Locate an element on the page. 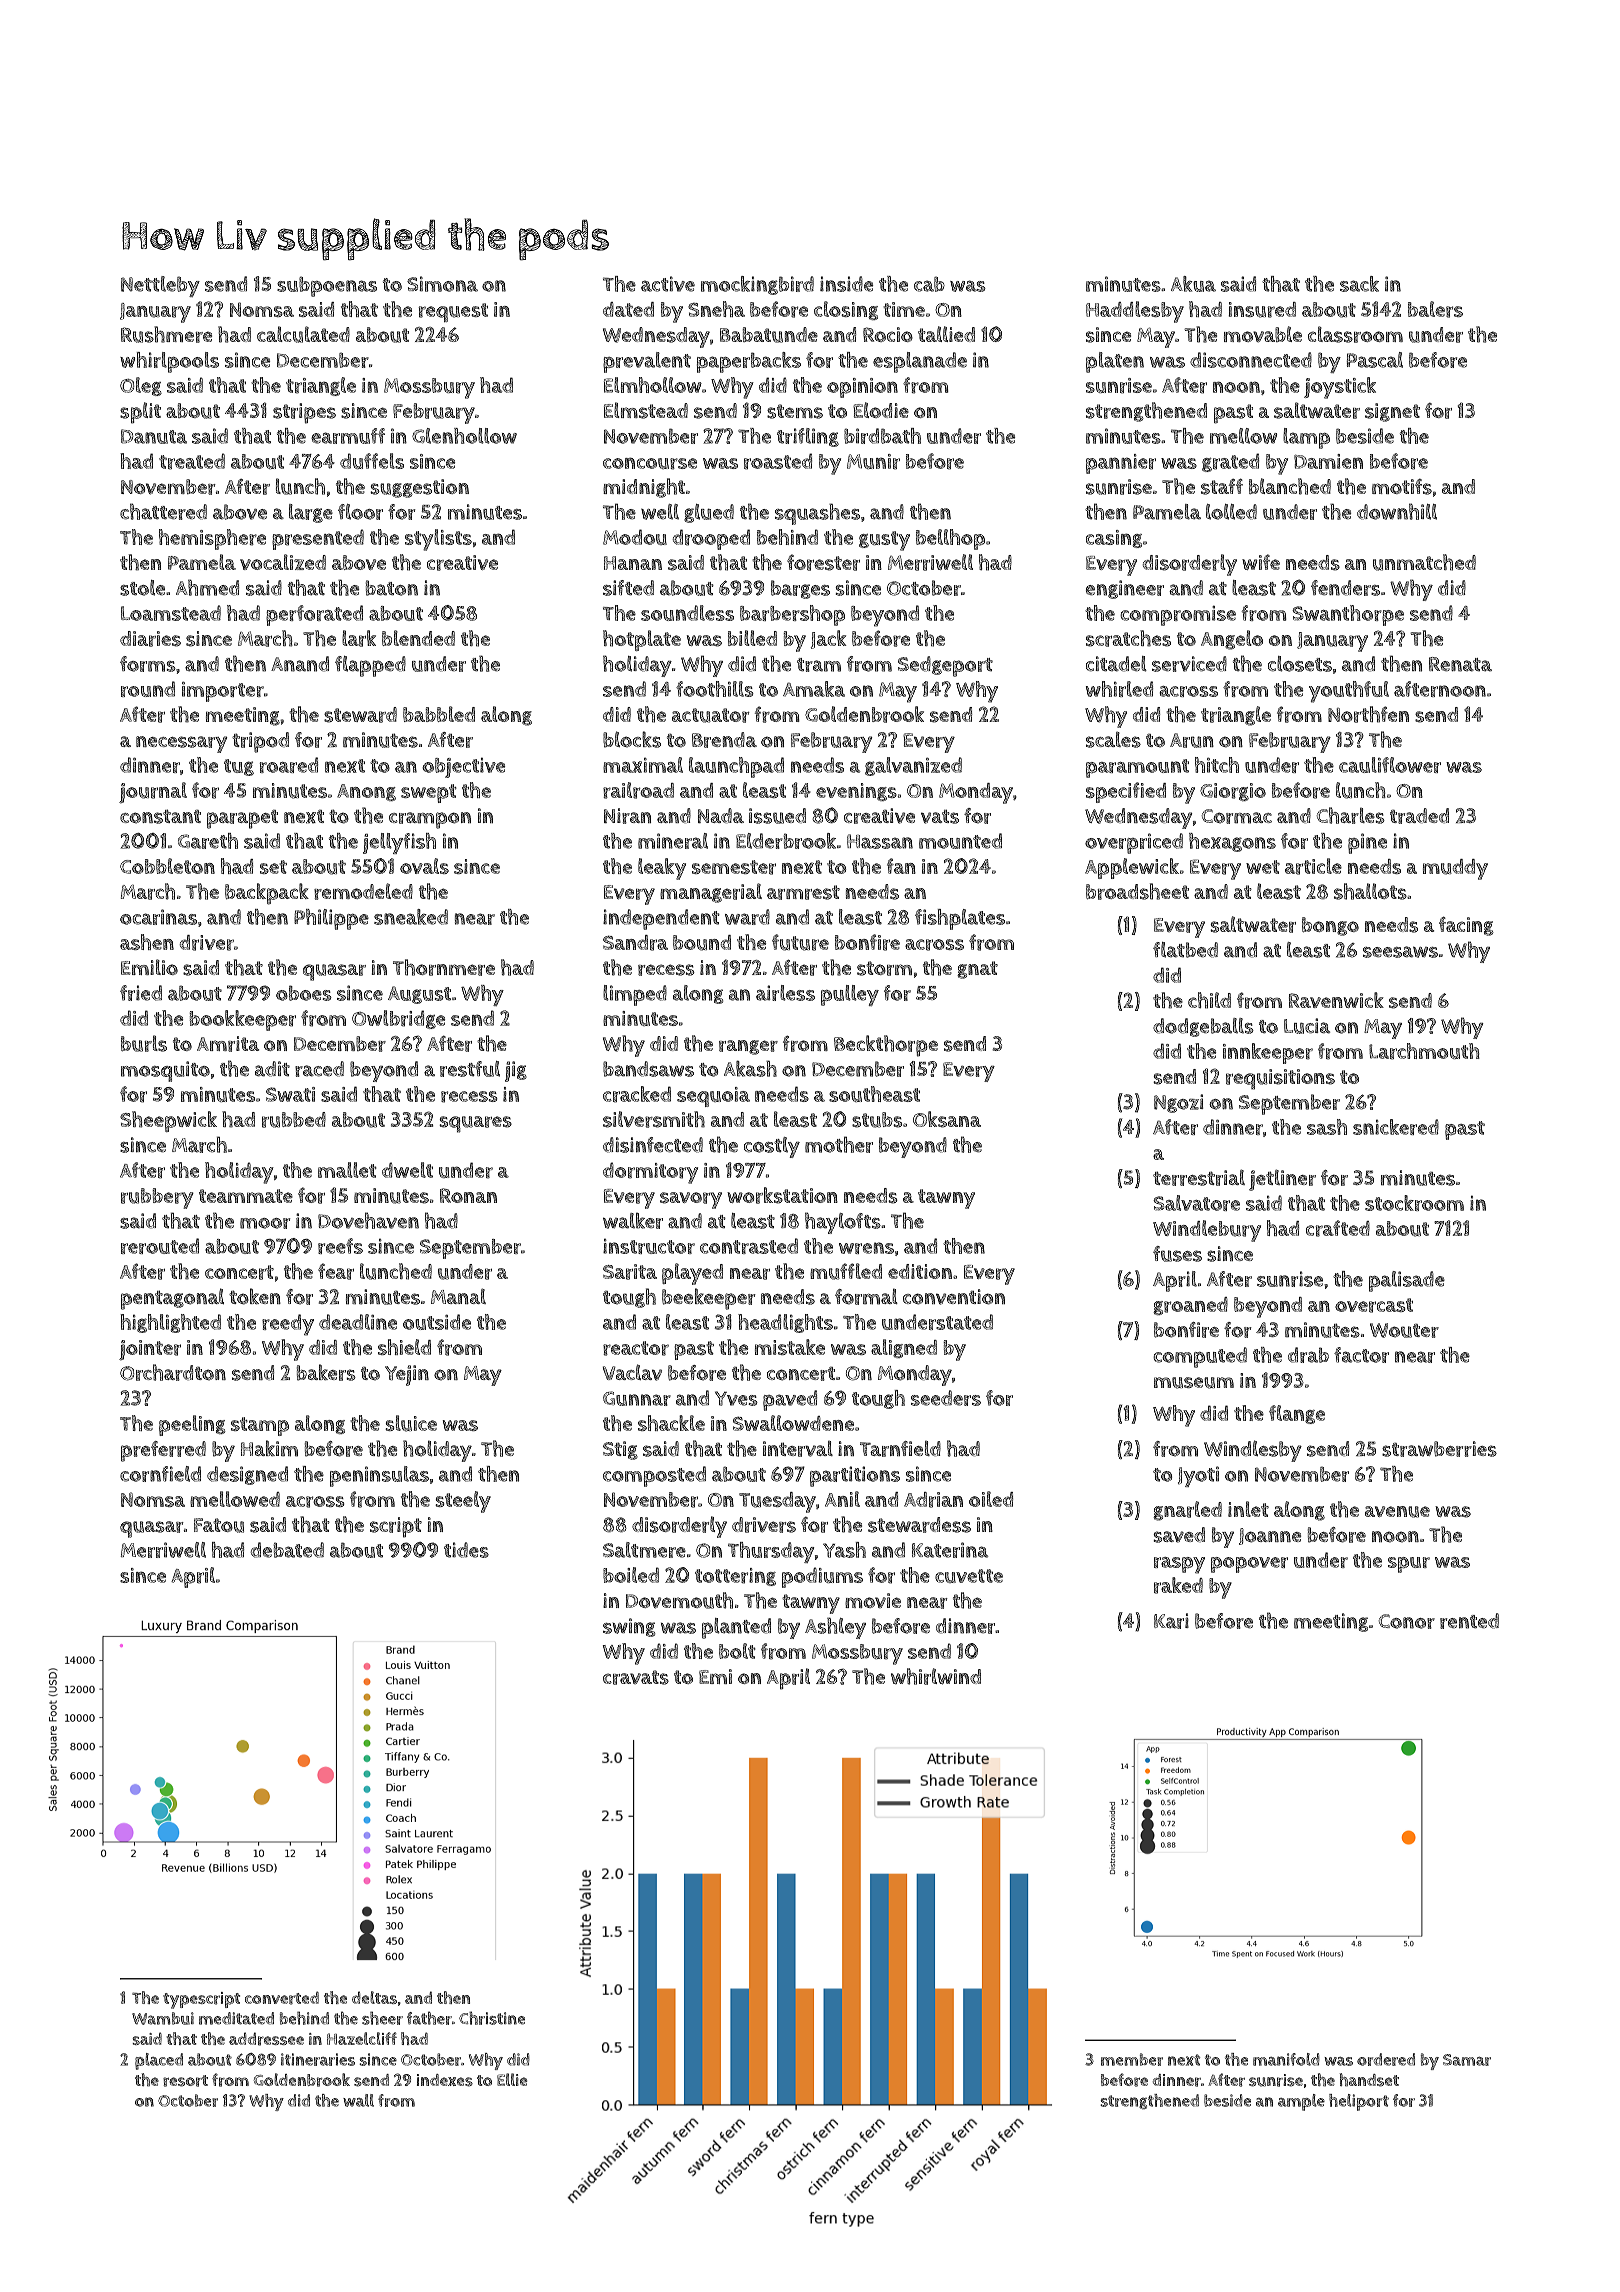 The image size is (1620, 2292). token is located at coordinates (255, 1296).
